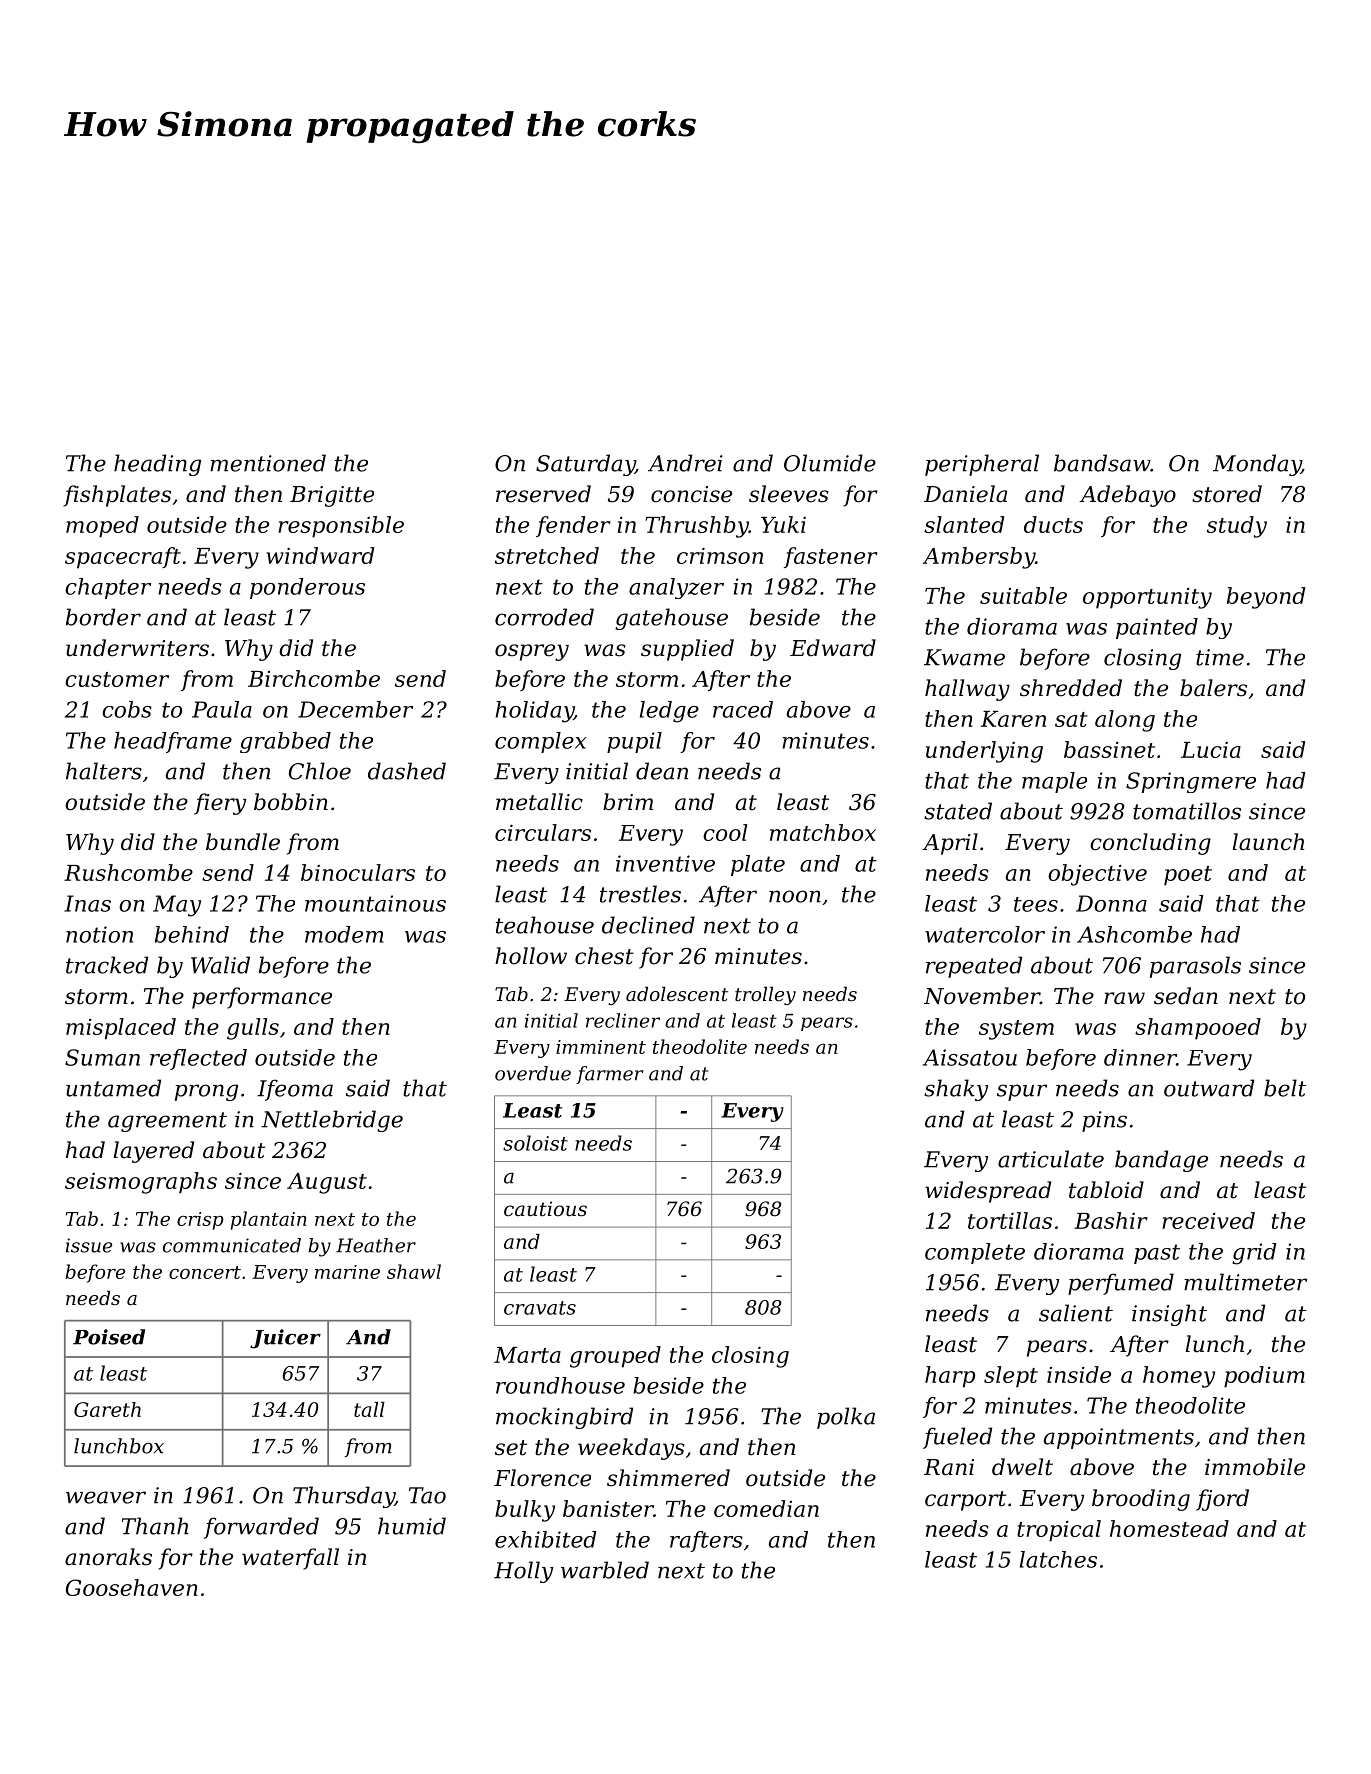 This page has width=1371, height=1774. I want to click on beyond, so click(1266, 598).
